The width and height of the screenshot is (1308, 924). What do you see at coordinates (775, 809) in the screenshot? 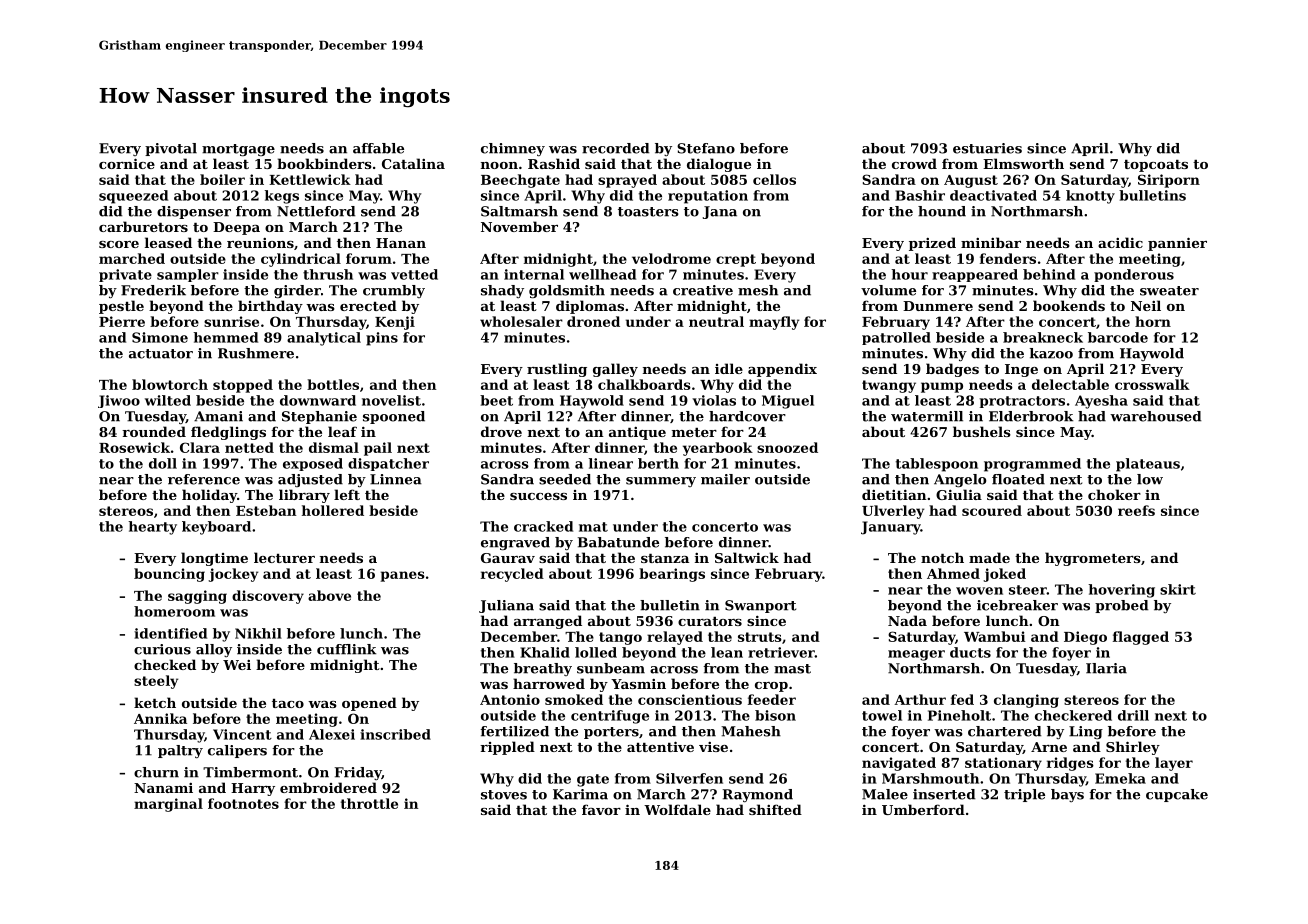
I see `shifted` at bounding box center [775, 809].
